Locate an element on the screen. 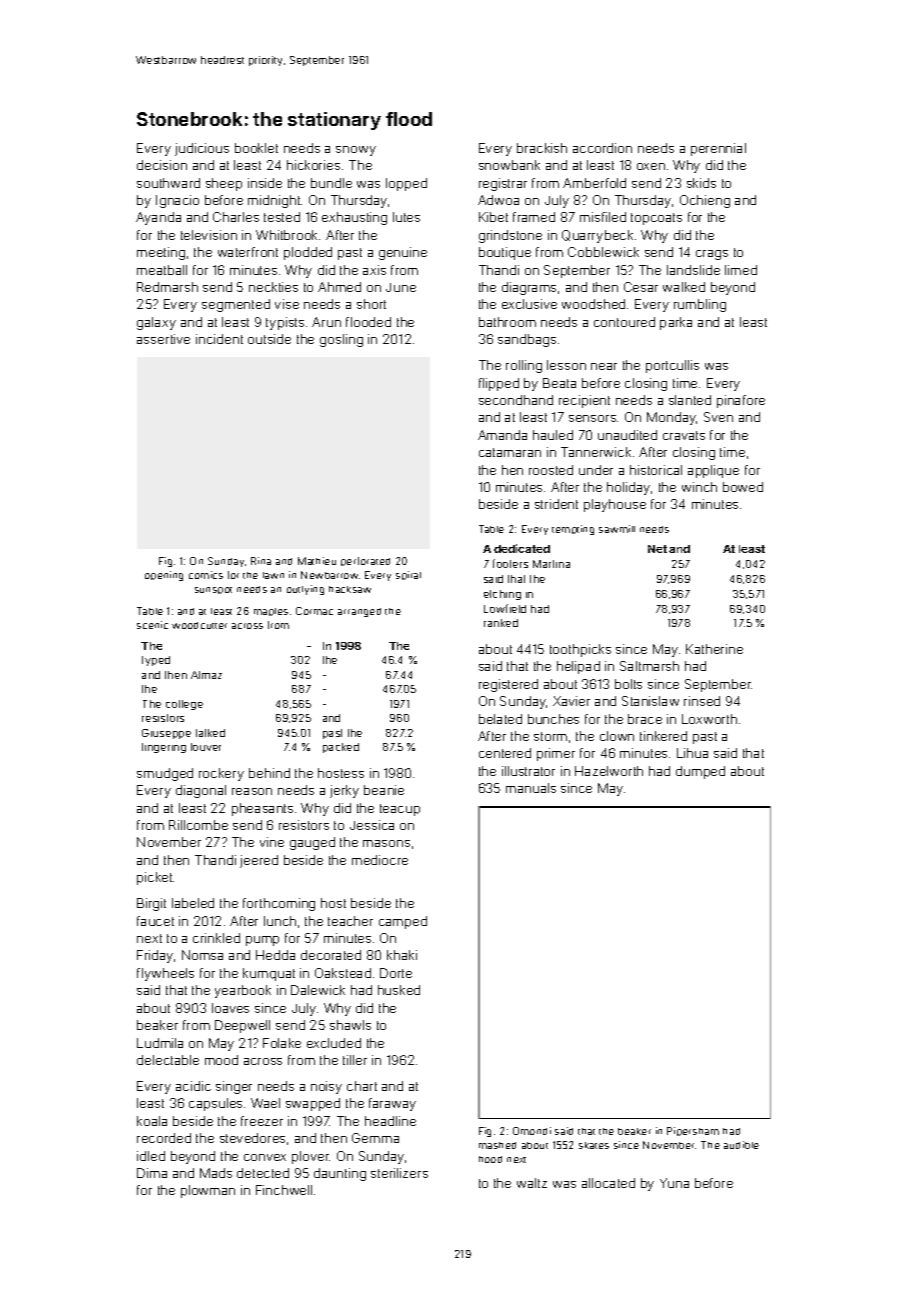 The width and height of the screenshot is (908, 1316). Net is located at coordinates (657, 549).
